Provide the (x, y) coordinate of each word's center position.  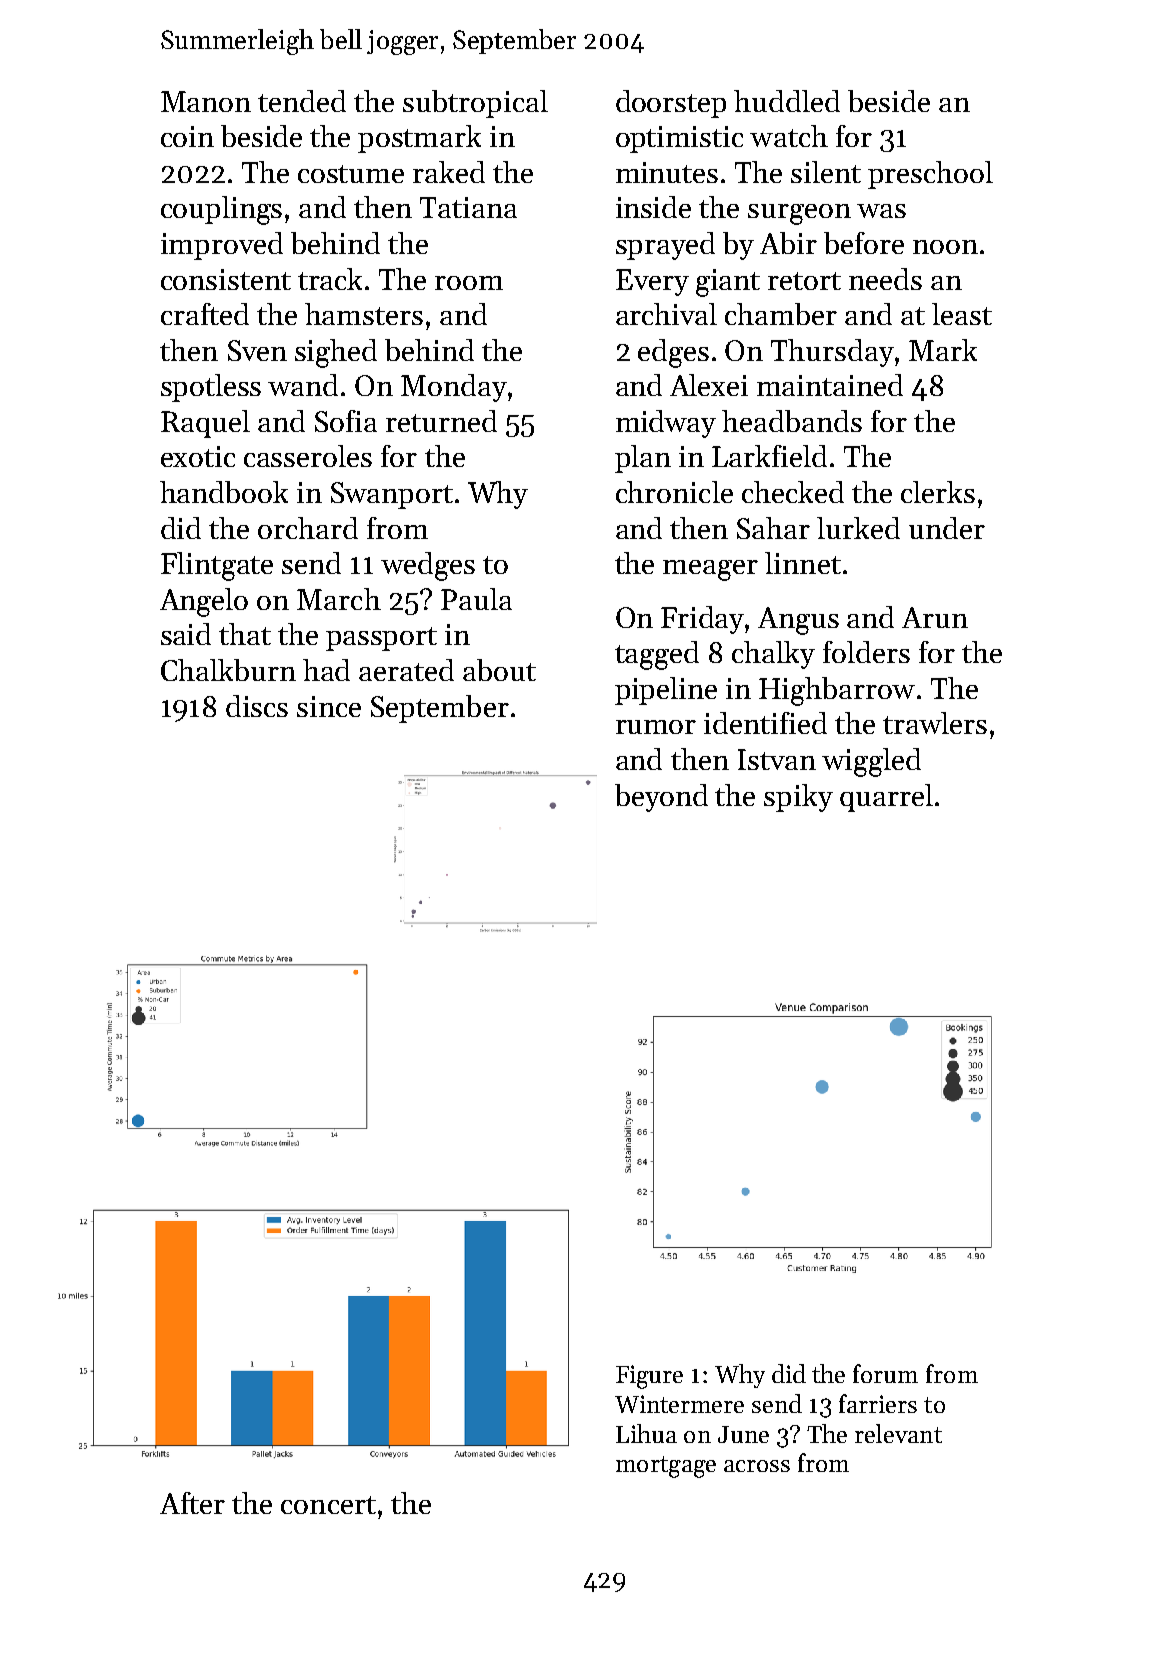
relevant (898, 1433)
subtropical (475, 104)
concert (328, 1505)
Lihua (646, 1433)
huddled (787, 101)
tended (302, 101)
